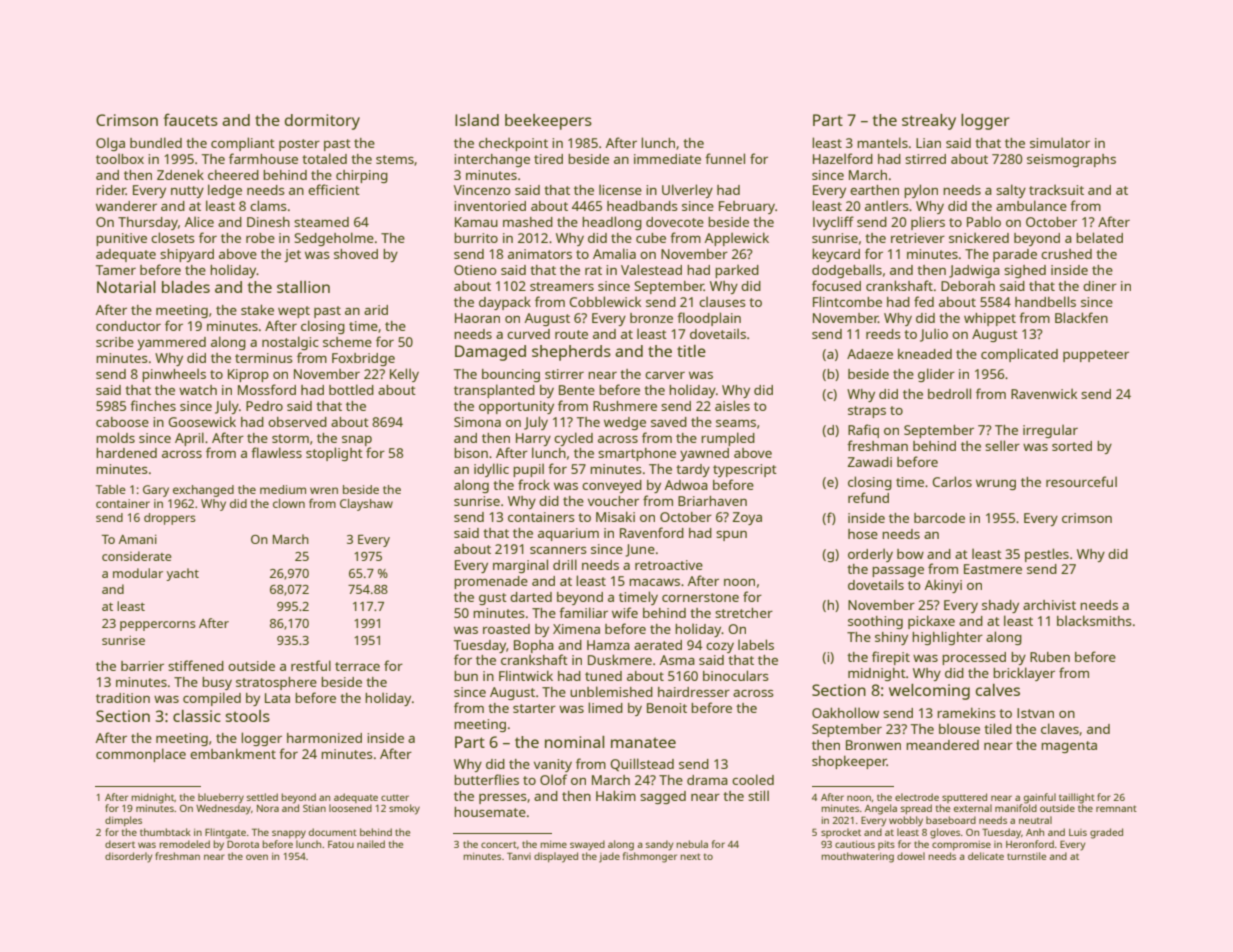  Describe the element at coordinates (351, 389) in the document. I see `bottled` at that location.
